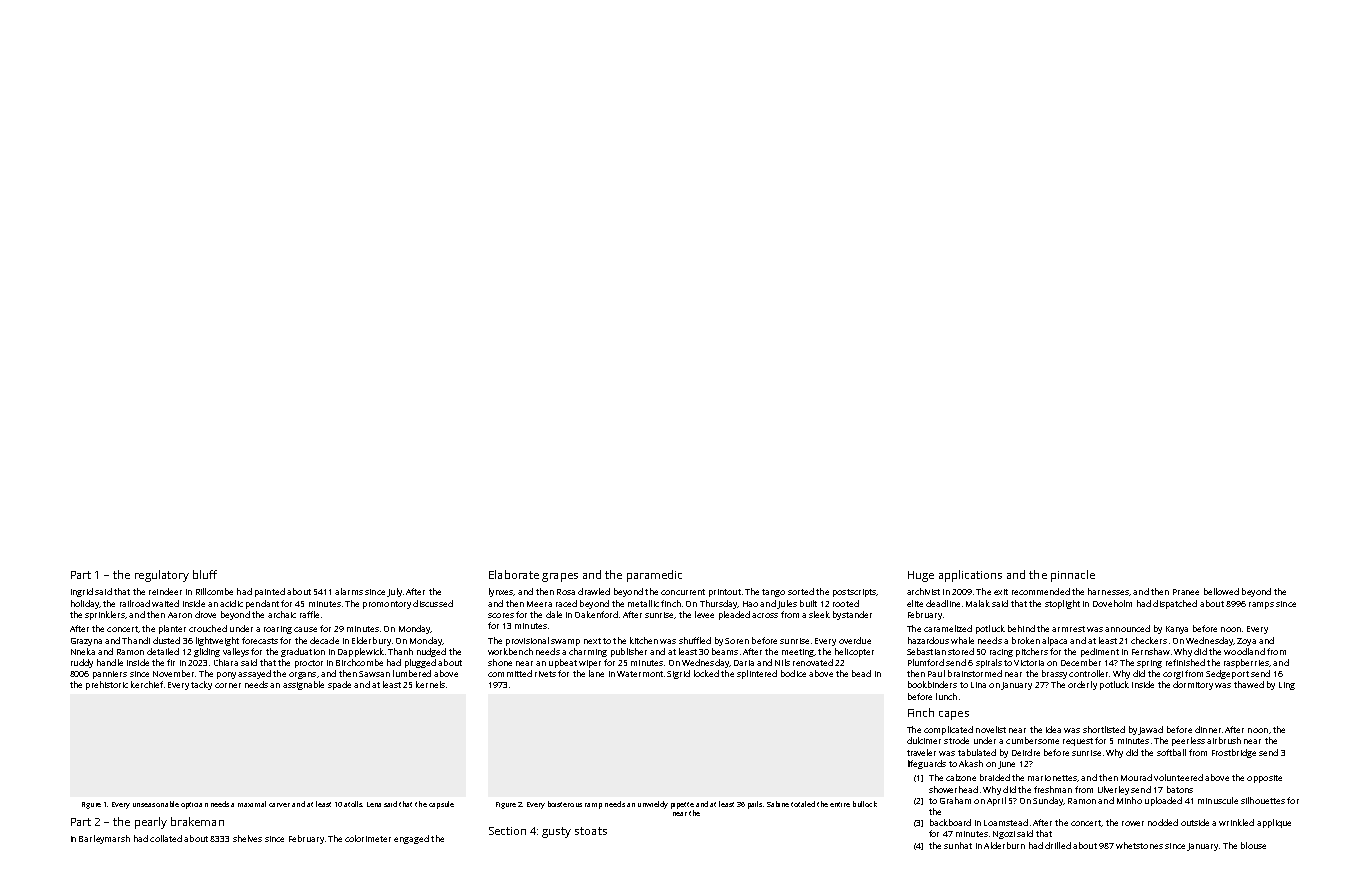  What do you see at coordinates (1073, 576) in the screenshot?
I see `pinnacle` at bounding box center [1073, 576].
